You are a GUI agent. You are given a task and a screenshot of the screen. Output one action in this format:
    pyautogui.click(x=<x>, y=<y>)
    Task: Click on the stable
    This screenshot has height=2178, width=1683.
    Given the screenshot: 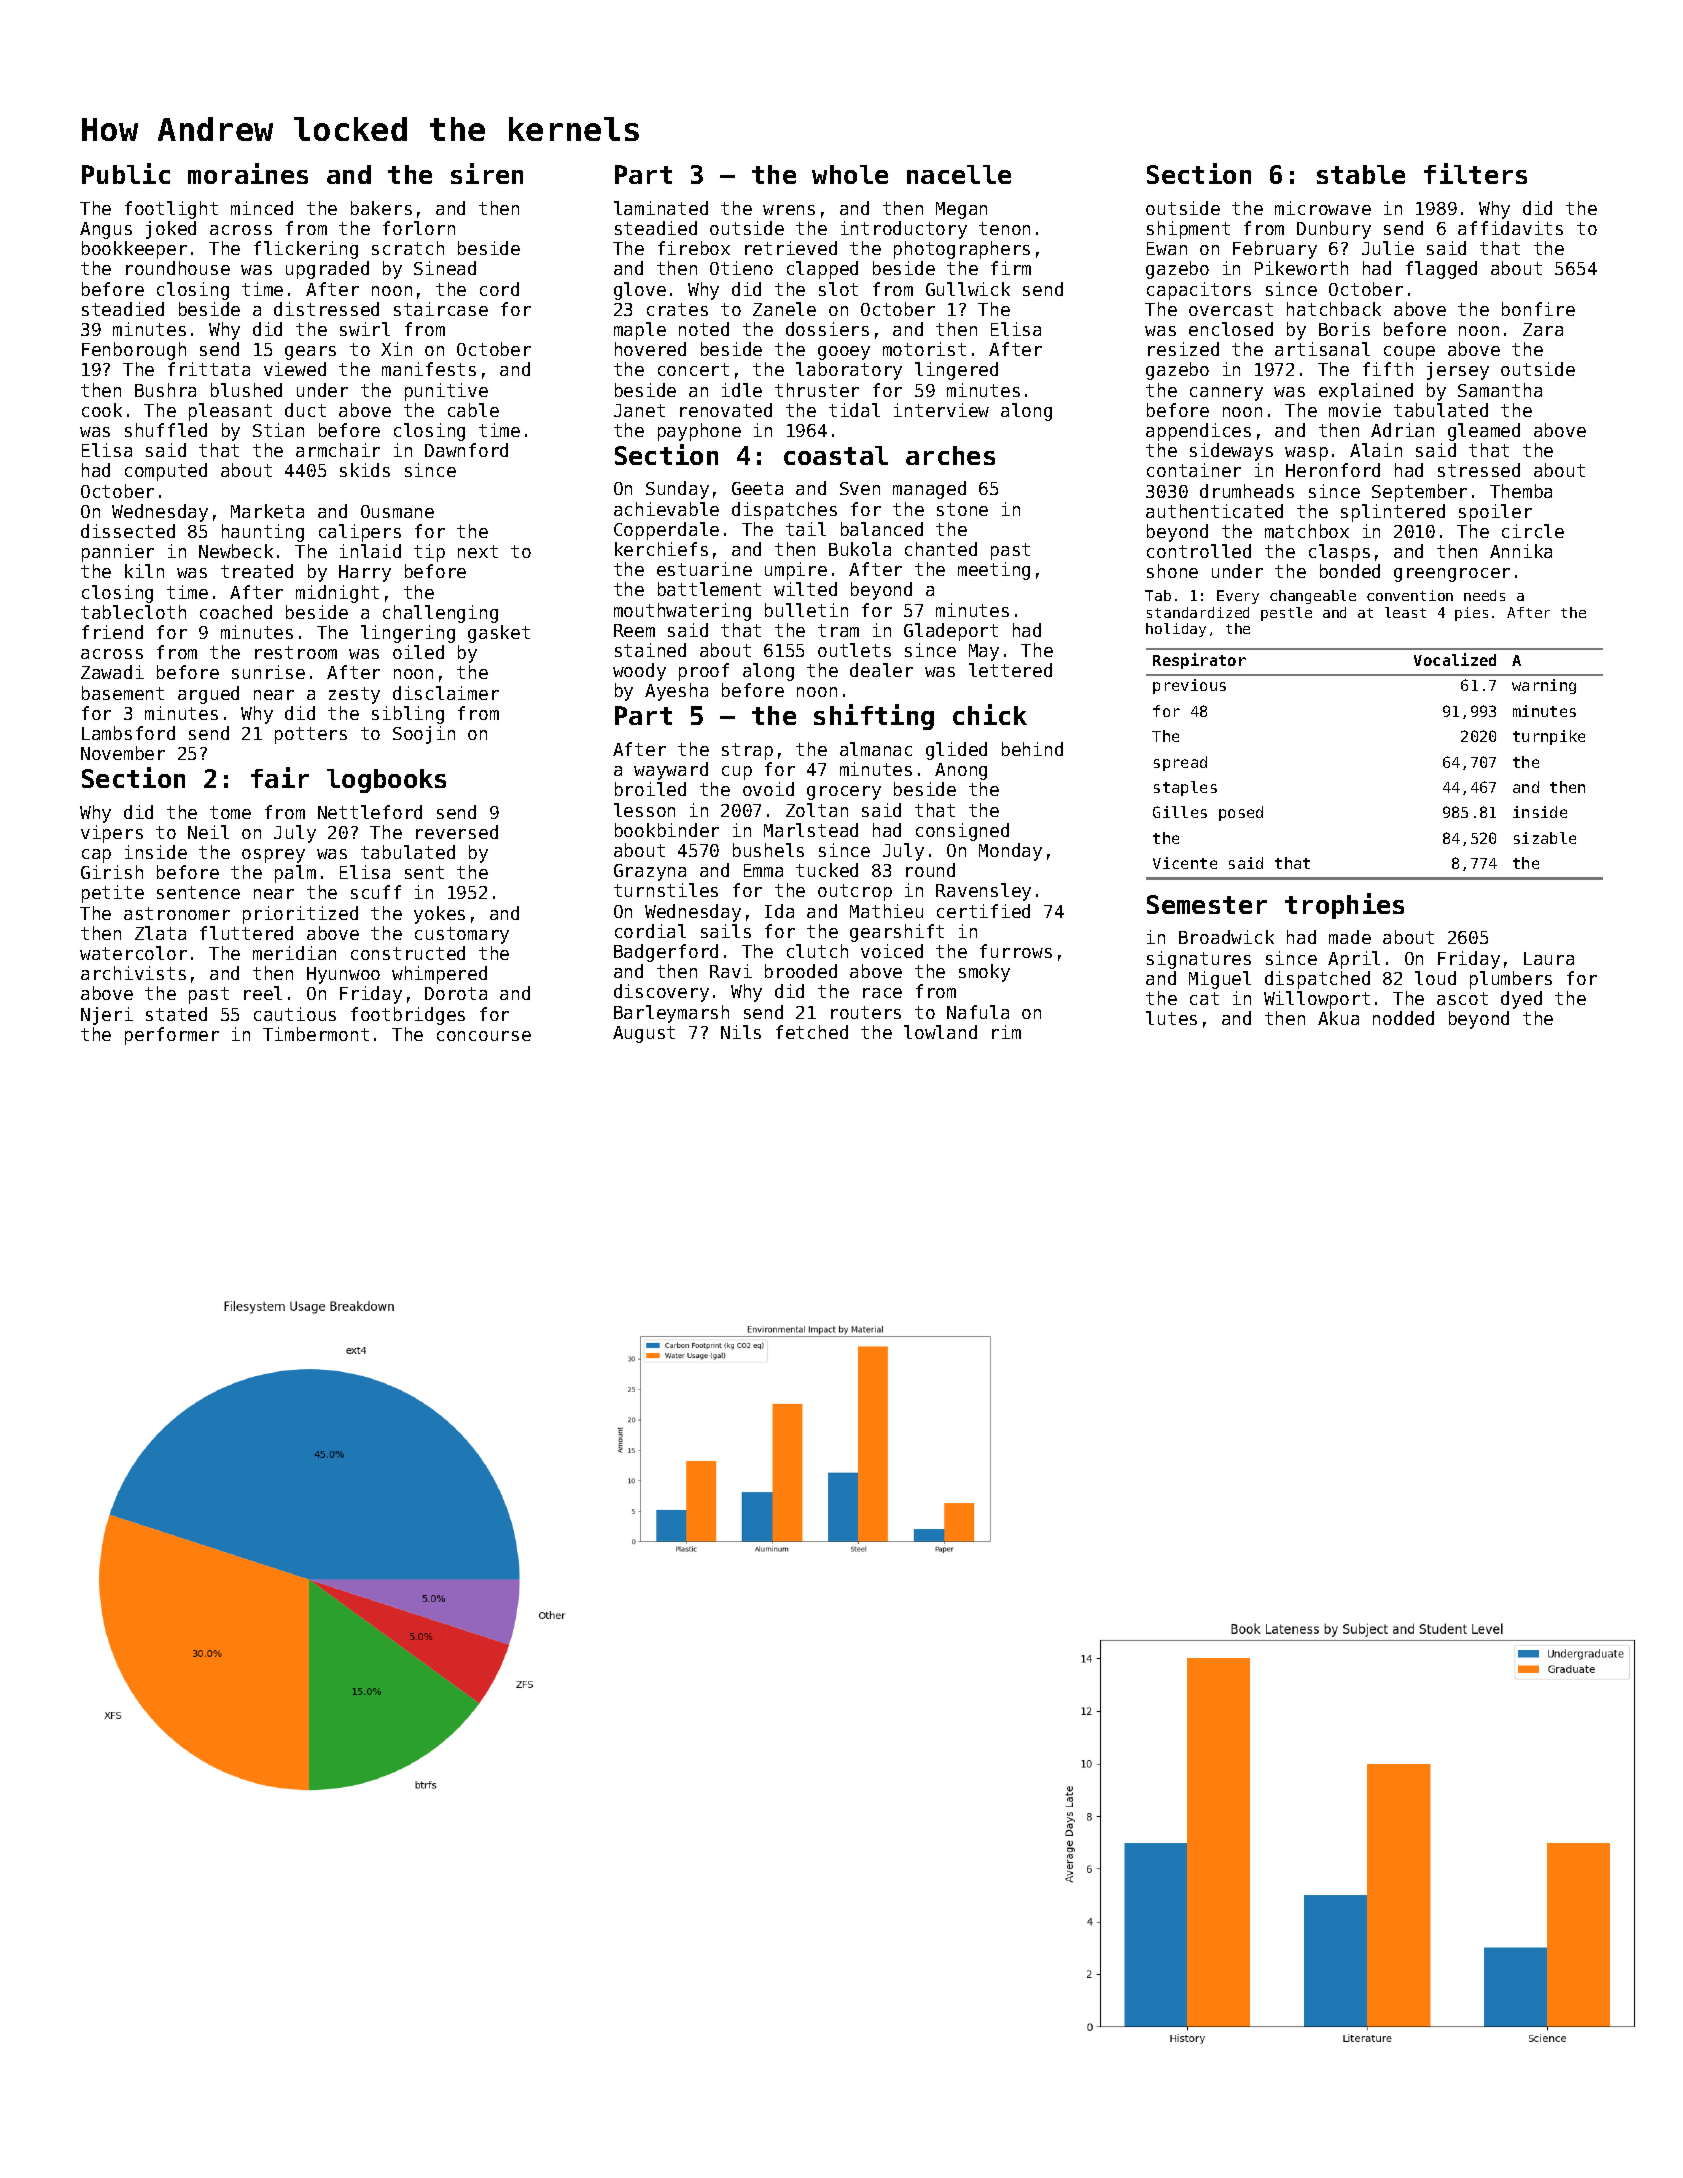 What is the action you would take?
    pyautogui.click(x=1361, y=174)
